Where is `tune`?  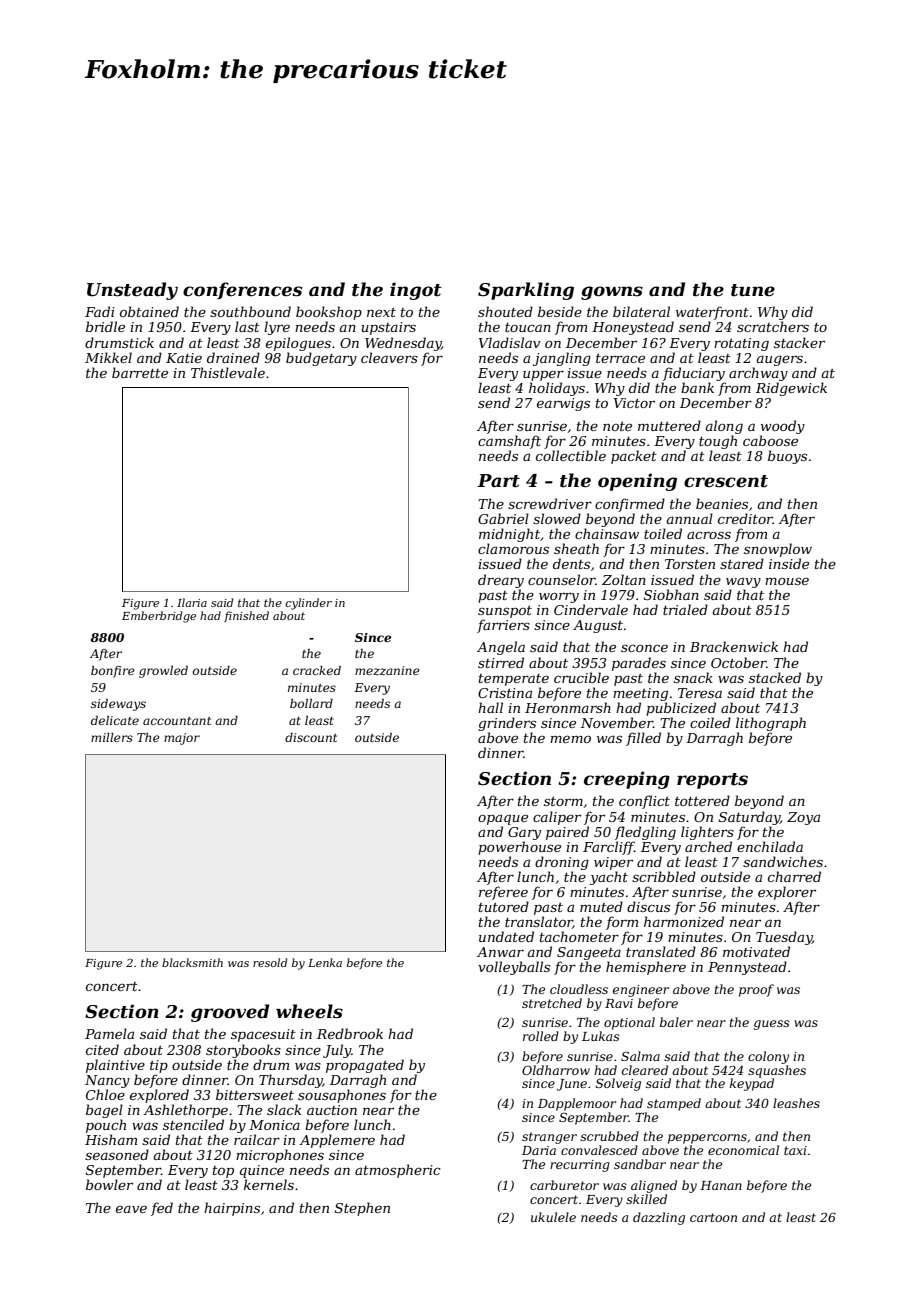 tune is located at coordinates (753, 290).
